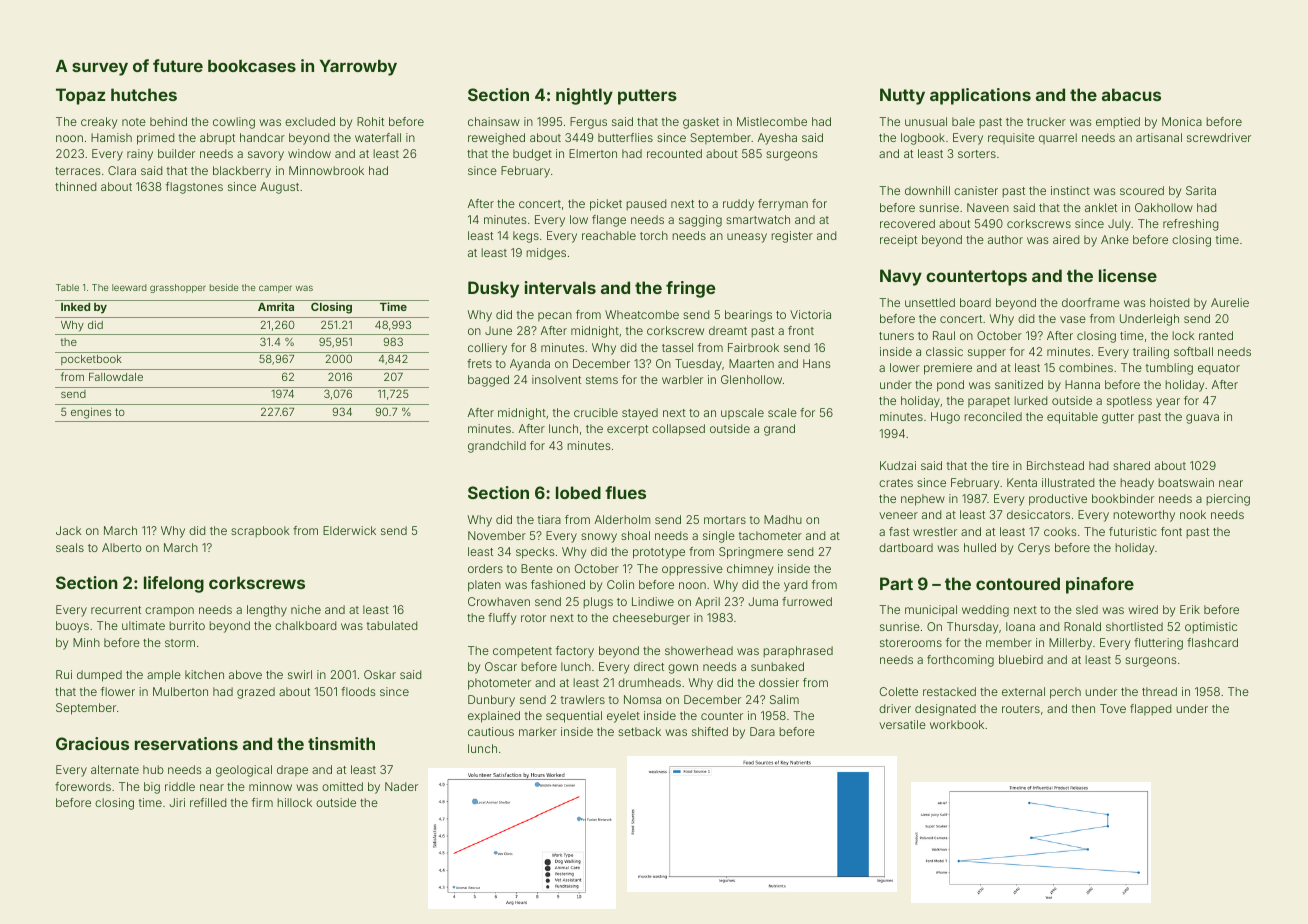  Describe the element at coordinates (748, 316) in the document. I see `bearings` at that location.
